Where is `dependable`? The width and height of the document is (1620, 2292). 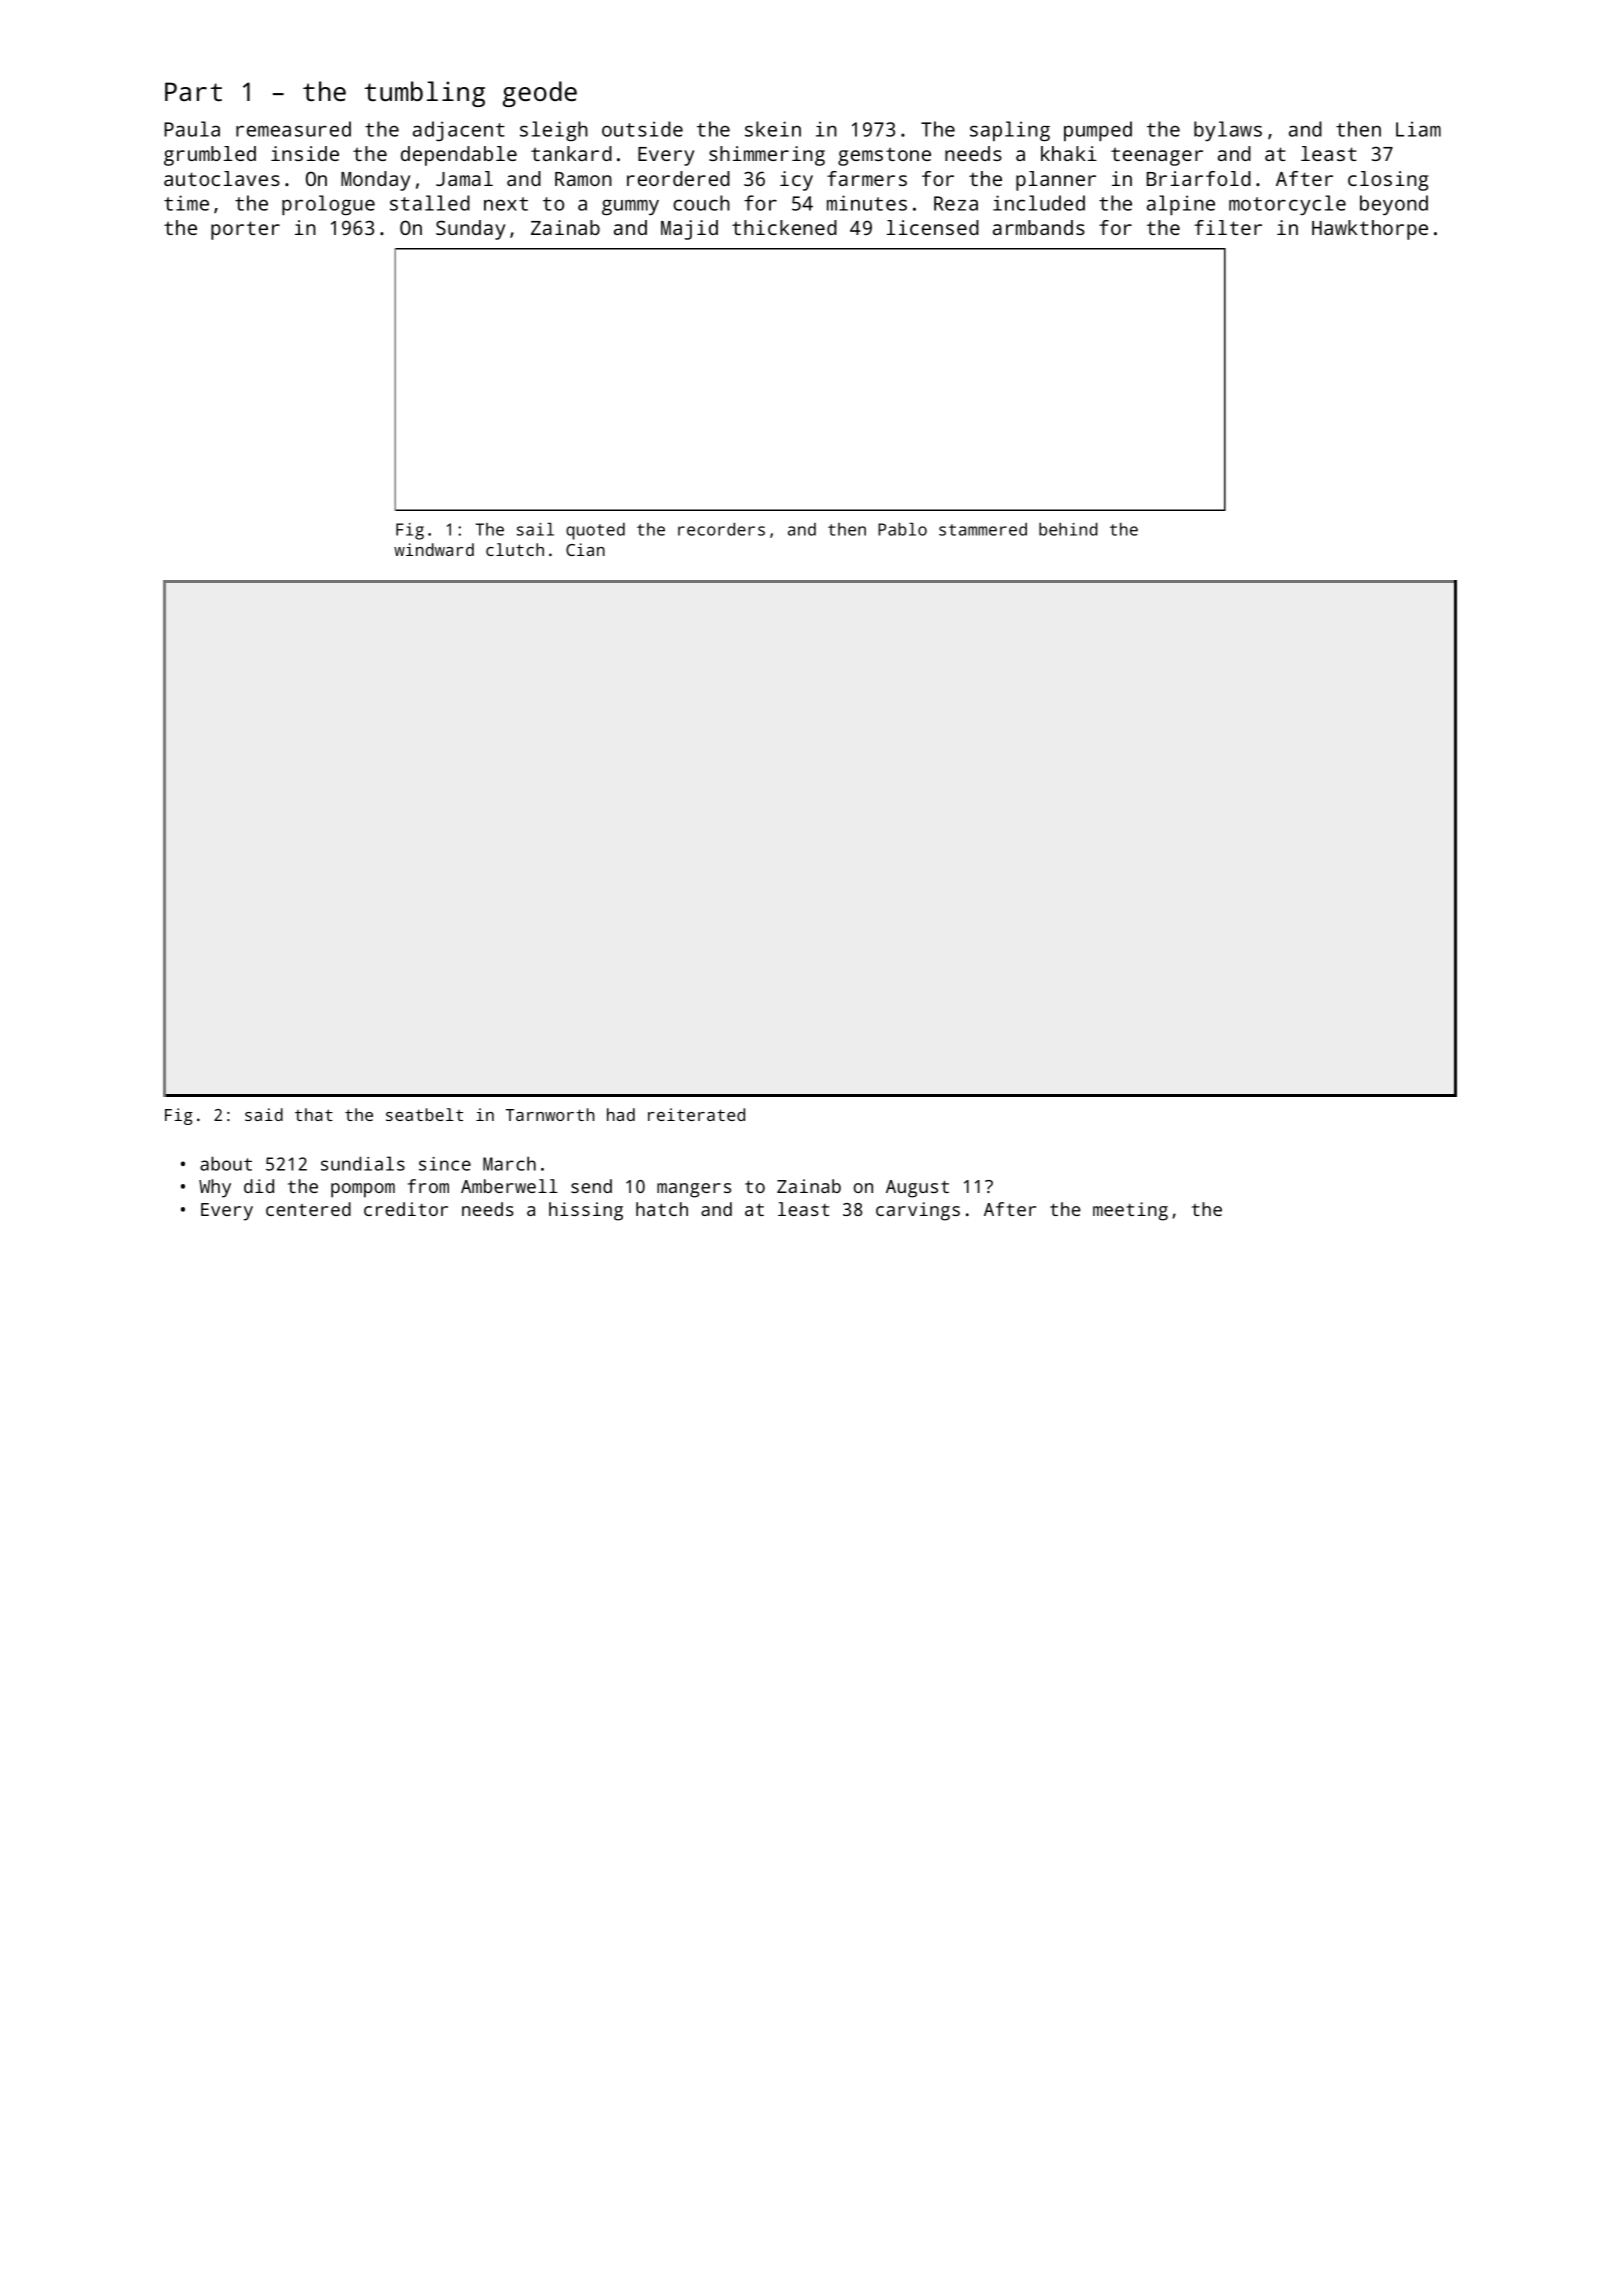 dependable is located at coordinates (459, 156).
